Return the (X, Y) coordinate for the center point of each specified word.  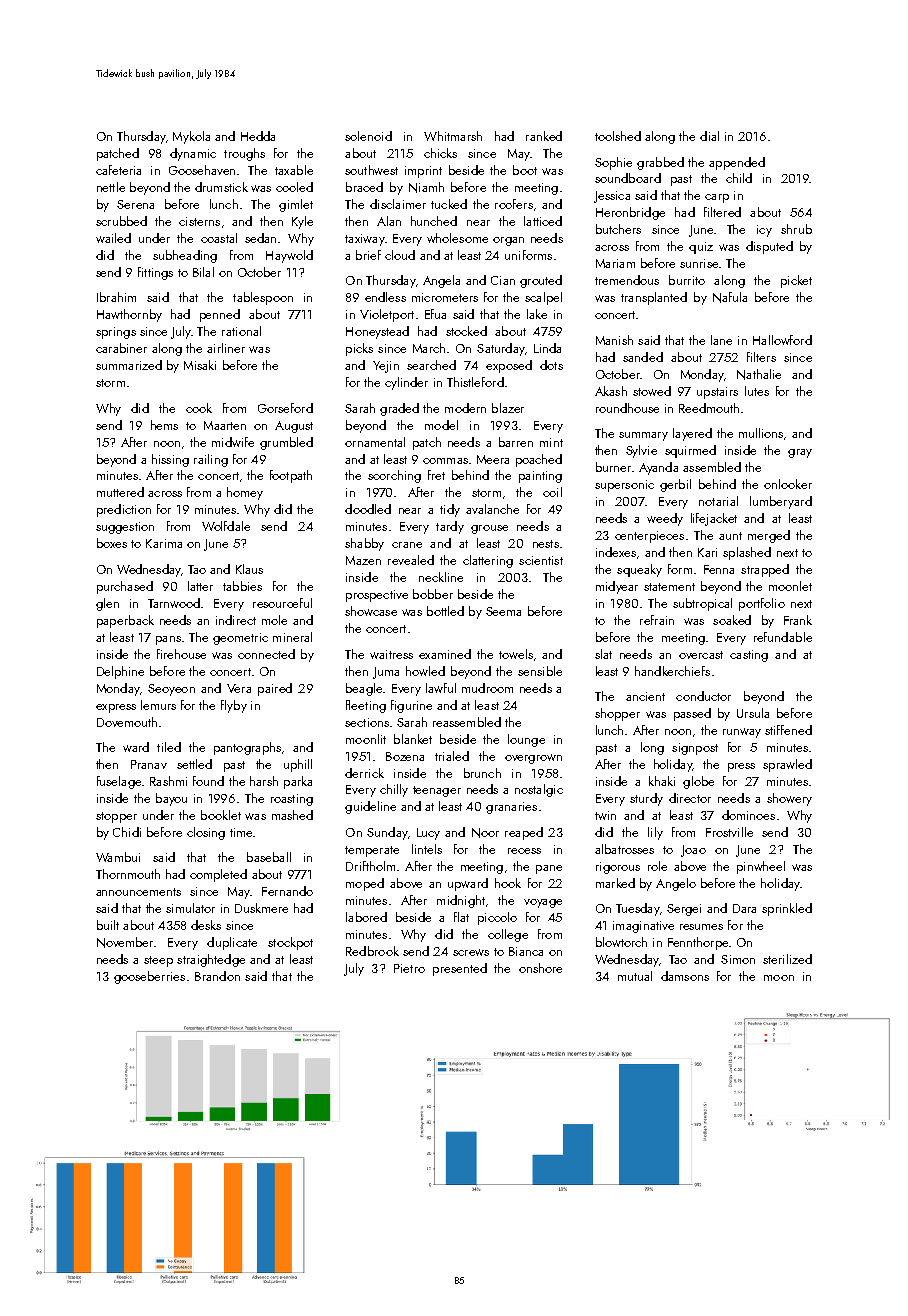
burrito (687, 280)
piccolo (497, 918)
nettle (111, 187)
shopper (617, 714)
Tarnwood (174, 603)
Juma (386, 673)
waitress (391, 654)
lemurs (158, 705)
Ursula (753, 713)
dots (551, 365)
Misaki (200, 365)
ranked (544, 136)
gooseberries (149, 977)
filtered (722, 212)
